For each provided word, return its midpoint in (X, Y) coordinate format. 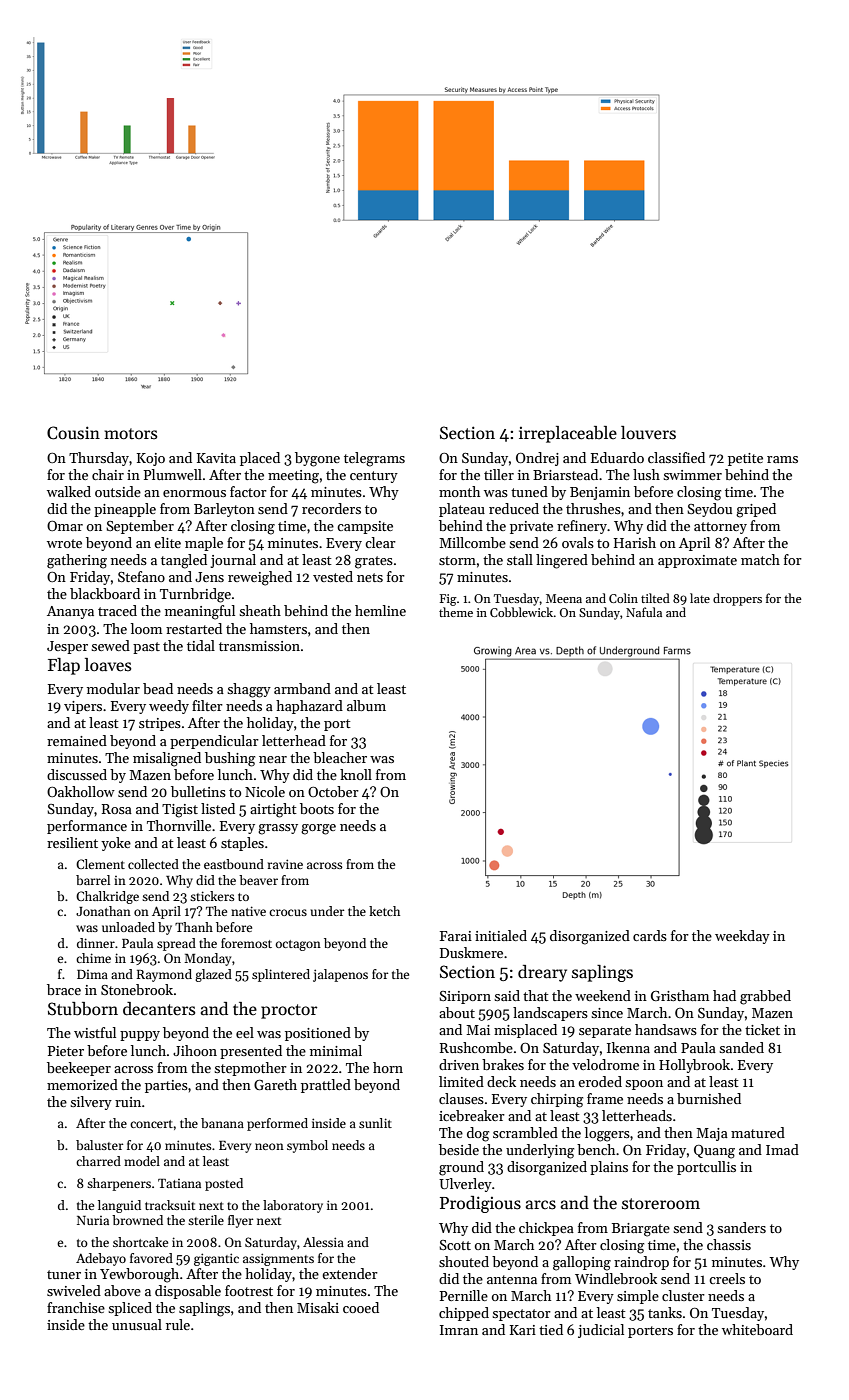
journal (233, 561)
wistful (95, 1032)
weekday (742, 937)
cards (650, 935)
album (366, 705)
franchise (76, 1307)
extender (350, 1273)
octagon (298, 945)
